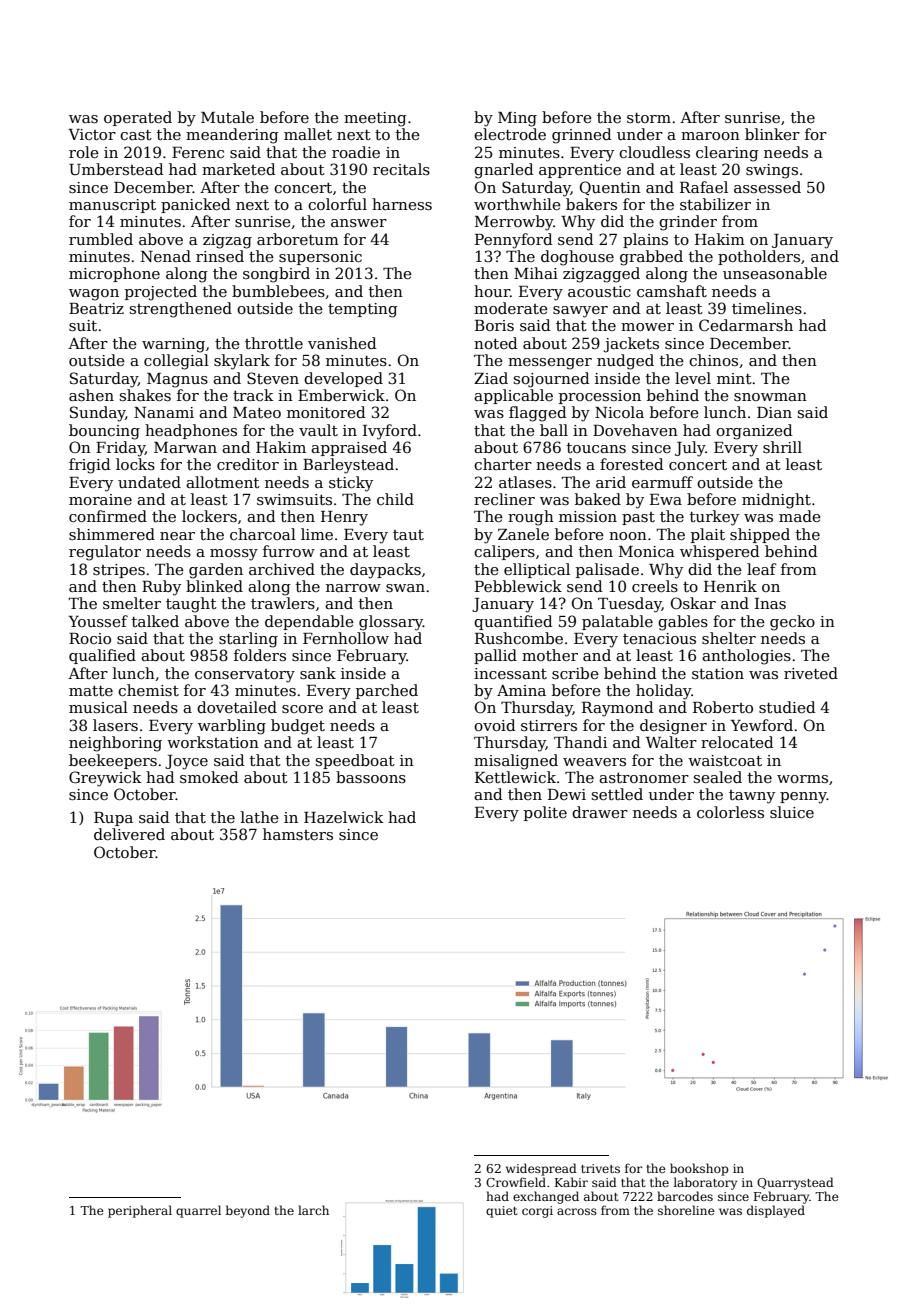 The image size is (908, 1316). Describe the element at coordinates (234, 555) in the document. I see `mossy` at that location.
